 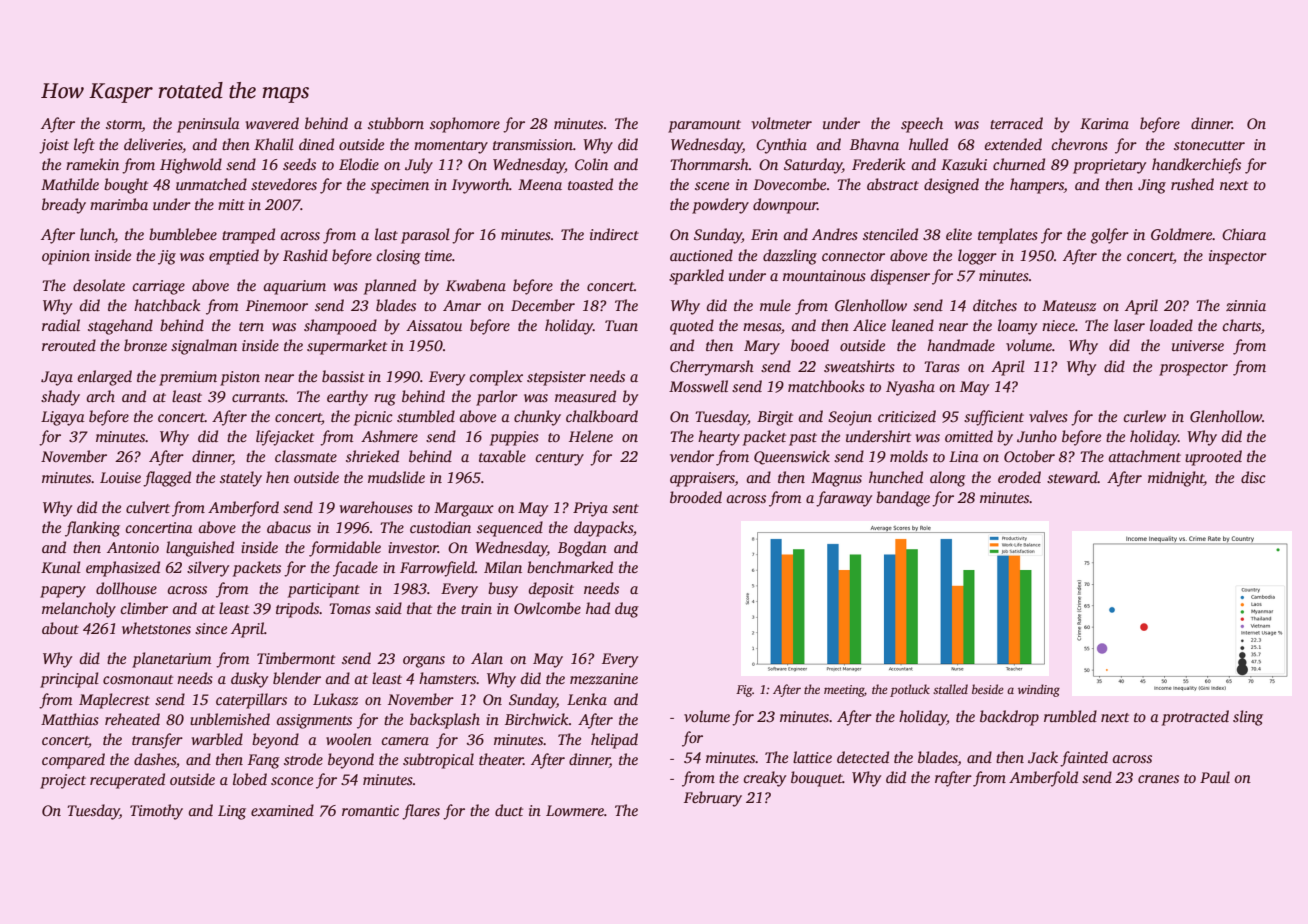 I want to click on curlew, so click(x=1144, y=416).
